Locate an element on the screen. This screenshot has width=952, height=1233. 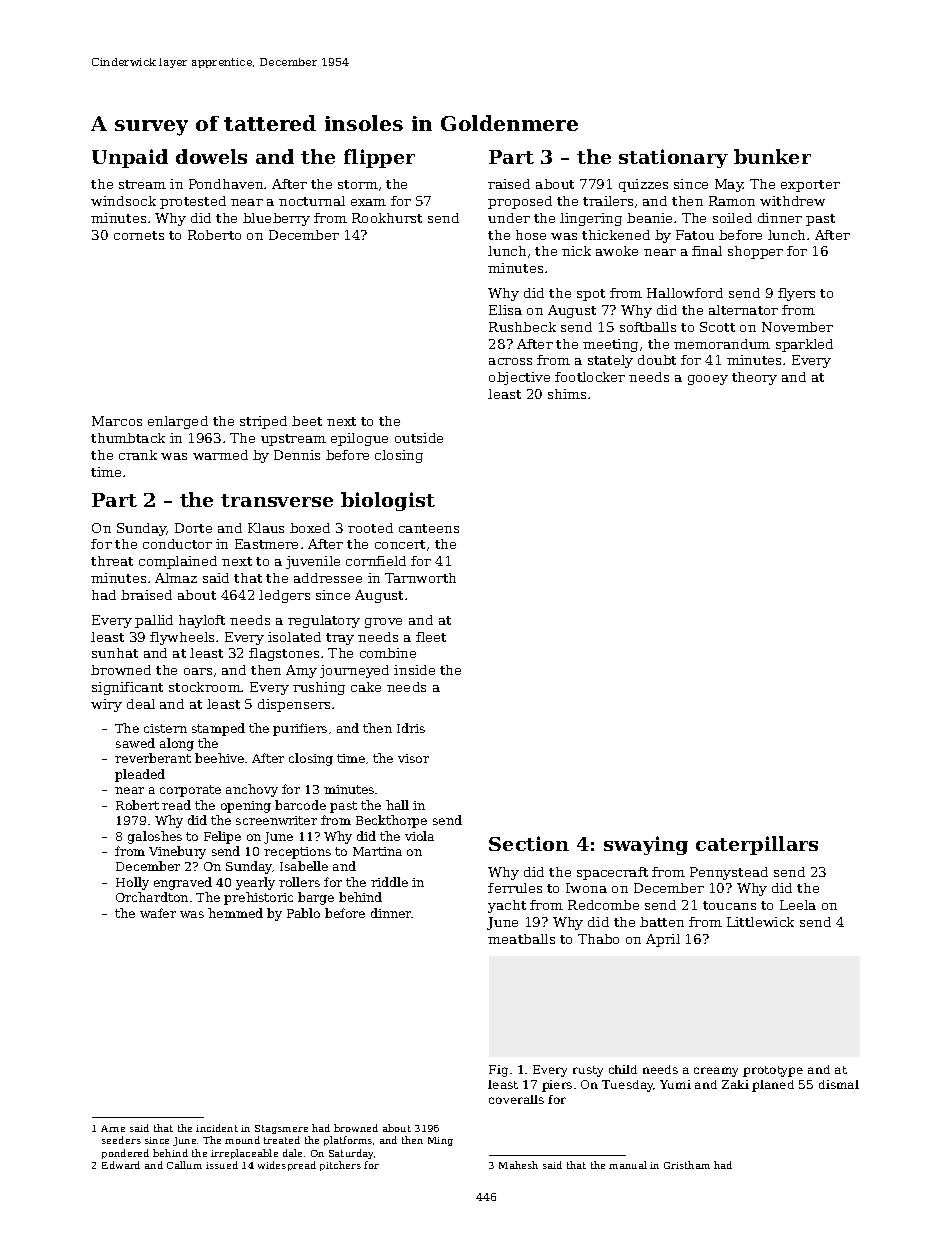
flipper is located at coordinates (379, 158).
